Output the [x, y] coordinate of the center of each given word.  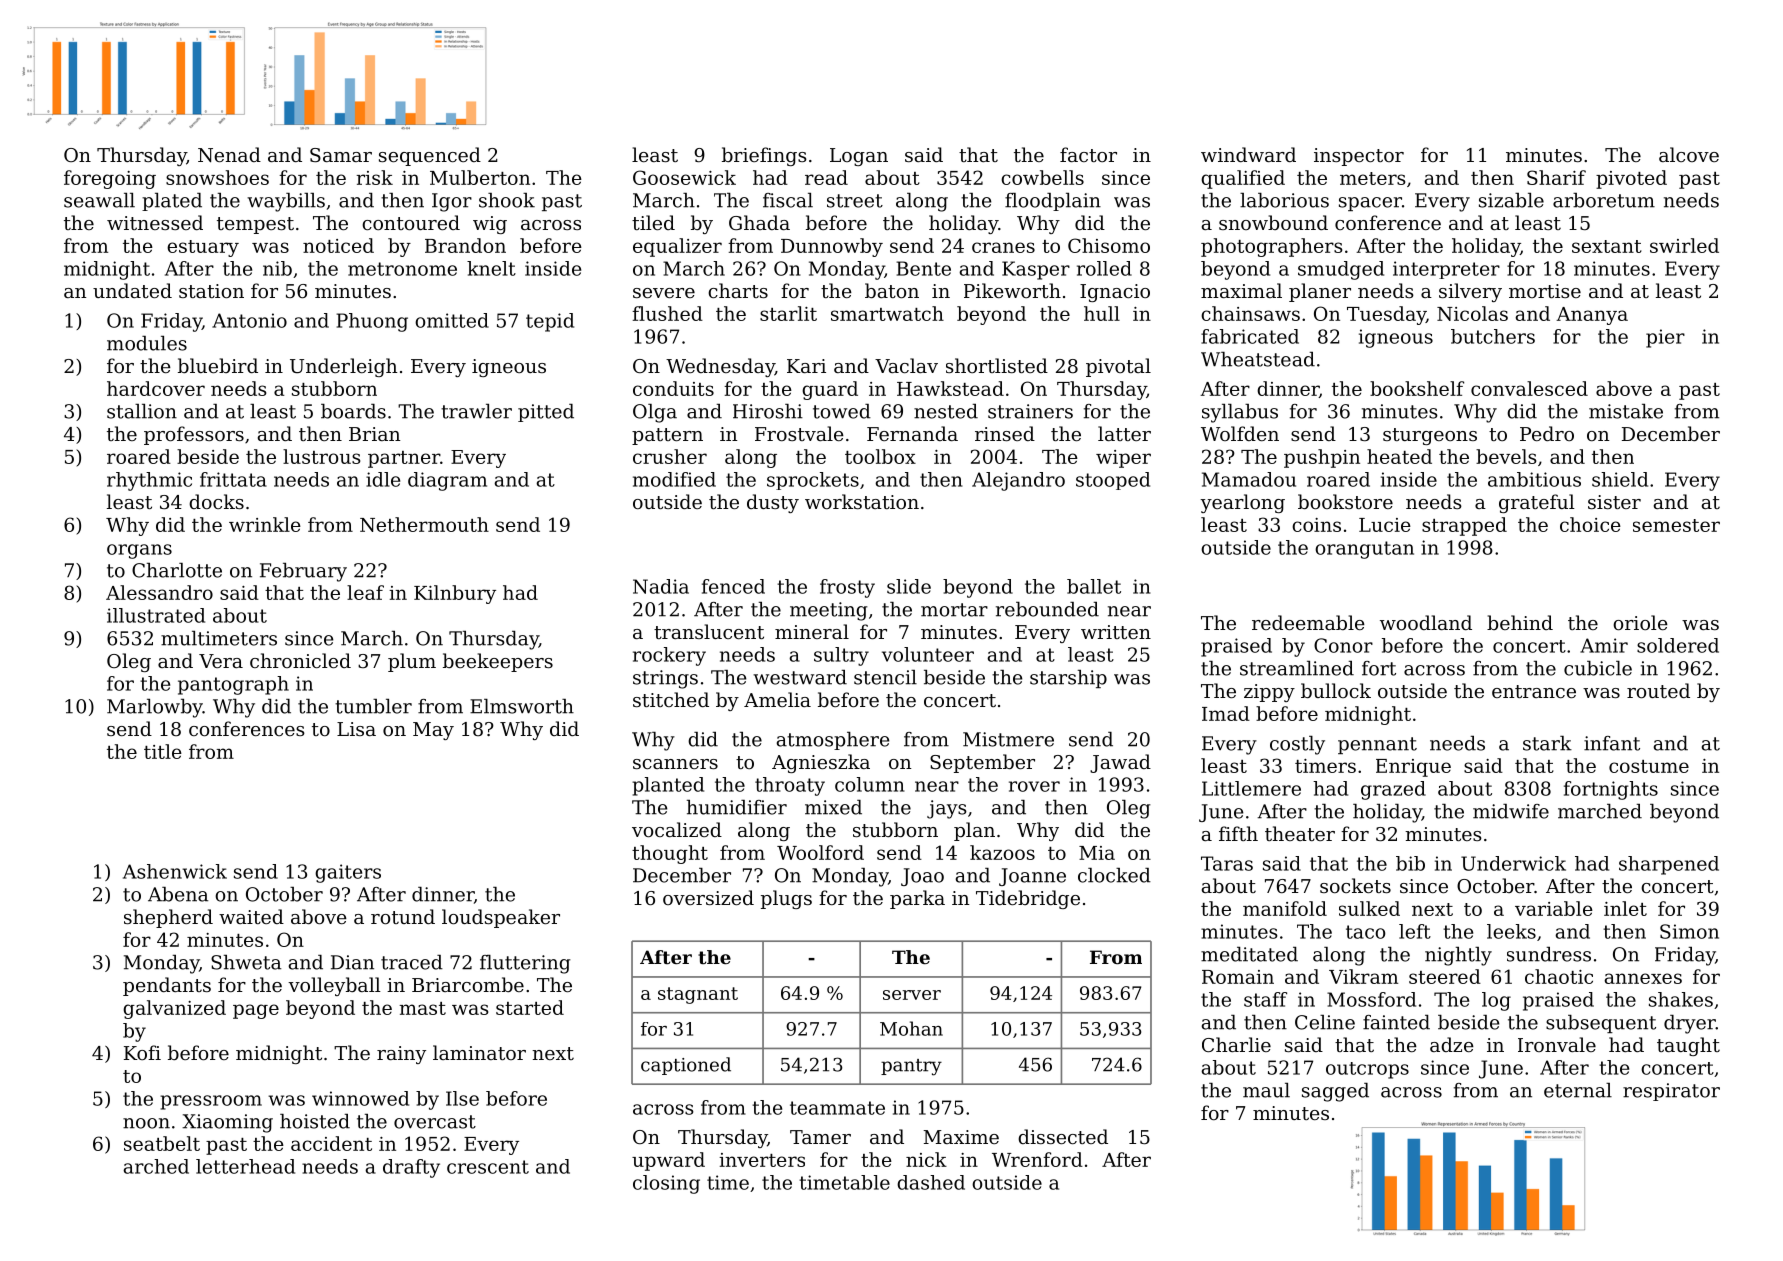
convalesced [1529, 388]
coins [1316, 525]
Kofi [142, 1052]
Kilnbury [455, 594]
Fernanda [912, 433]
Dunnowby [832, 247]
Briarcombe [468, 984]
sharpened [1669, 865]
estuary [203, 248]
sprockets [813, 481]
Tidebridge [1028, 899]
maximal [1241, 290]
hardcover [156, 388]
